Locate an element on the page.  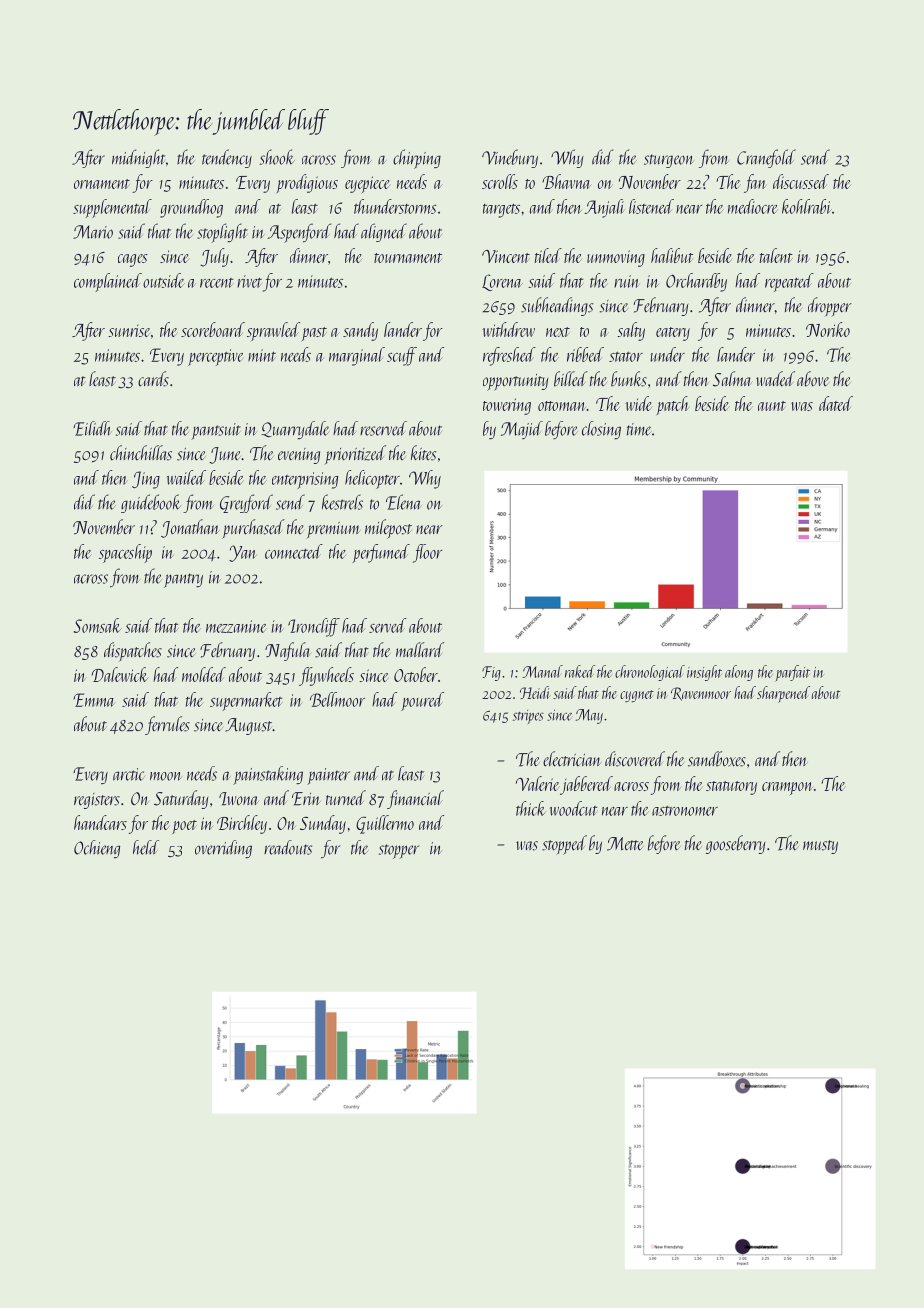
registers is located at coordinates (97, 801).
